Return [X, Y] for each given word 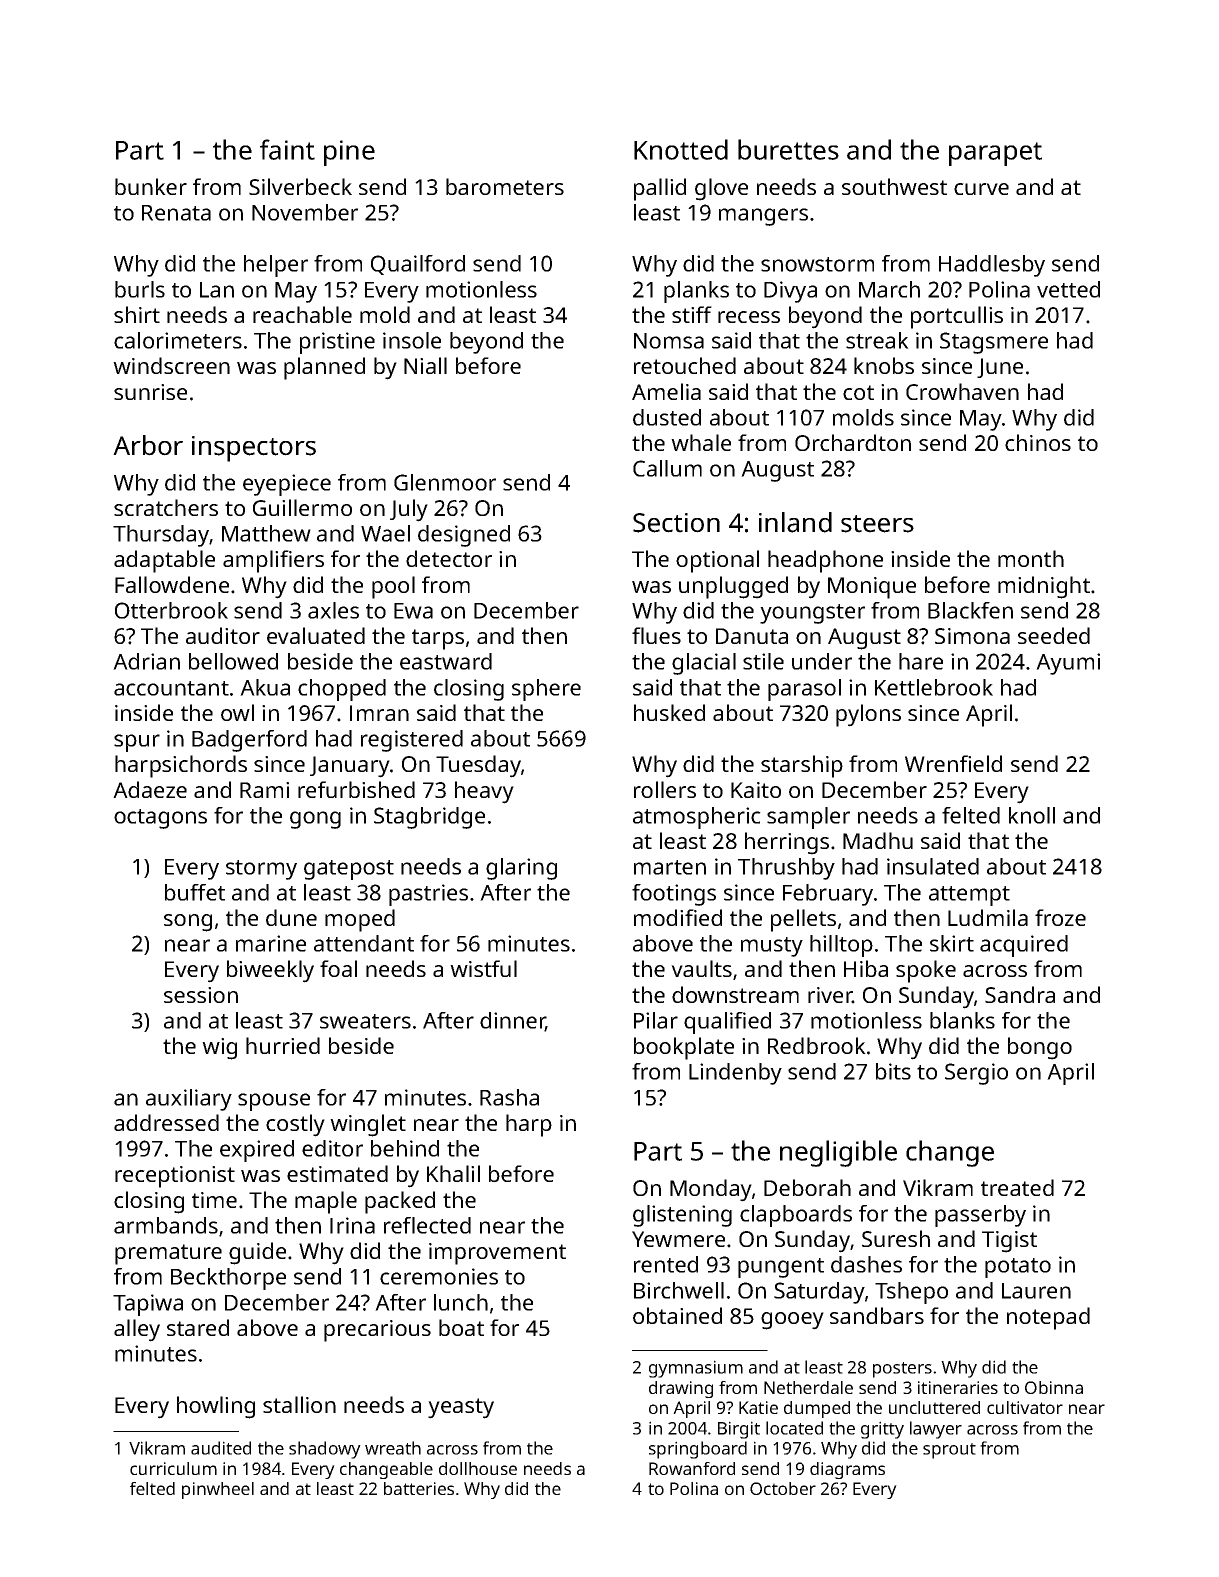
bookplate [684, 1048]
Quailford [418, 265]
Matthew [266, 533]
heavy [484, 792]
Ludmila [988, 917]
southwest [894, 186]
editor [332, 1148]
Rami [264, 790]
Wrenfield [953, 763]
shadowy [325, 1450]
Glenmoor [445, 482]
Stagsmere [994, 343]
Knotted [681, 149]
